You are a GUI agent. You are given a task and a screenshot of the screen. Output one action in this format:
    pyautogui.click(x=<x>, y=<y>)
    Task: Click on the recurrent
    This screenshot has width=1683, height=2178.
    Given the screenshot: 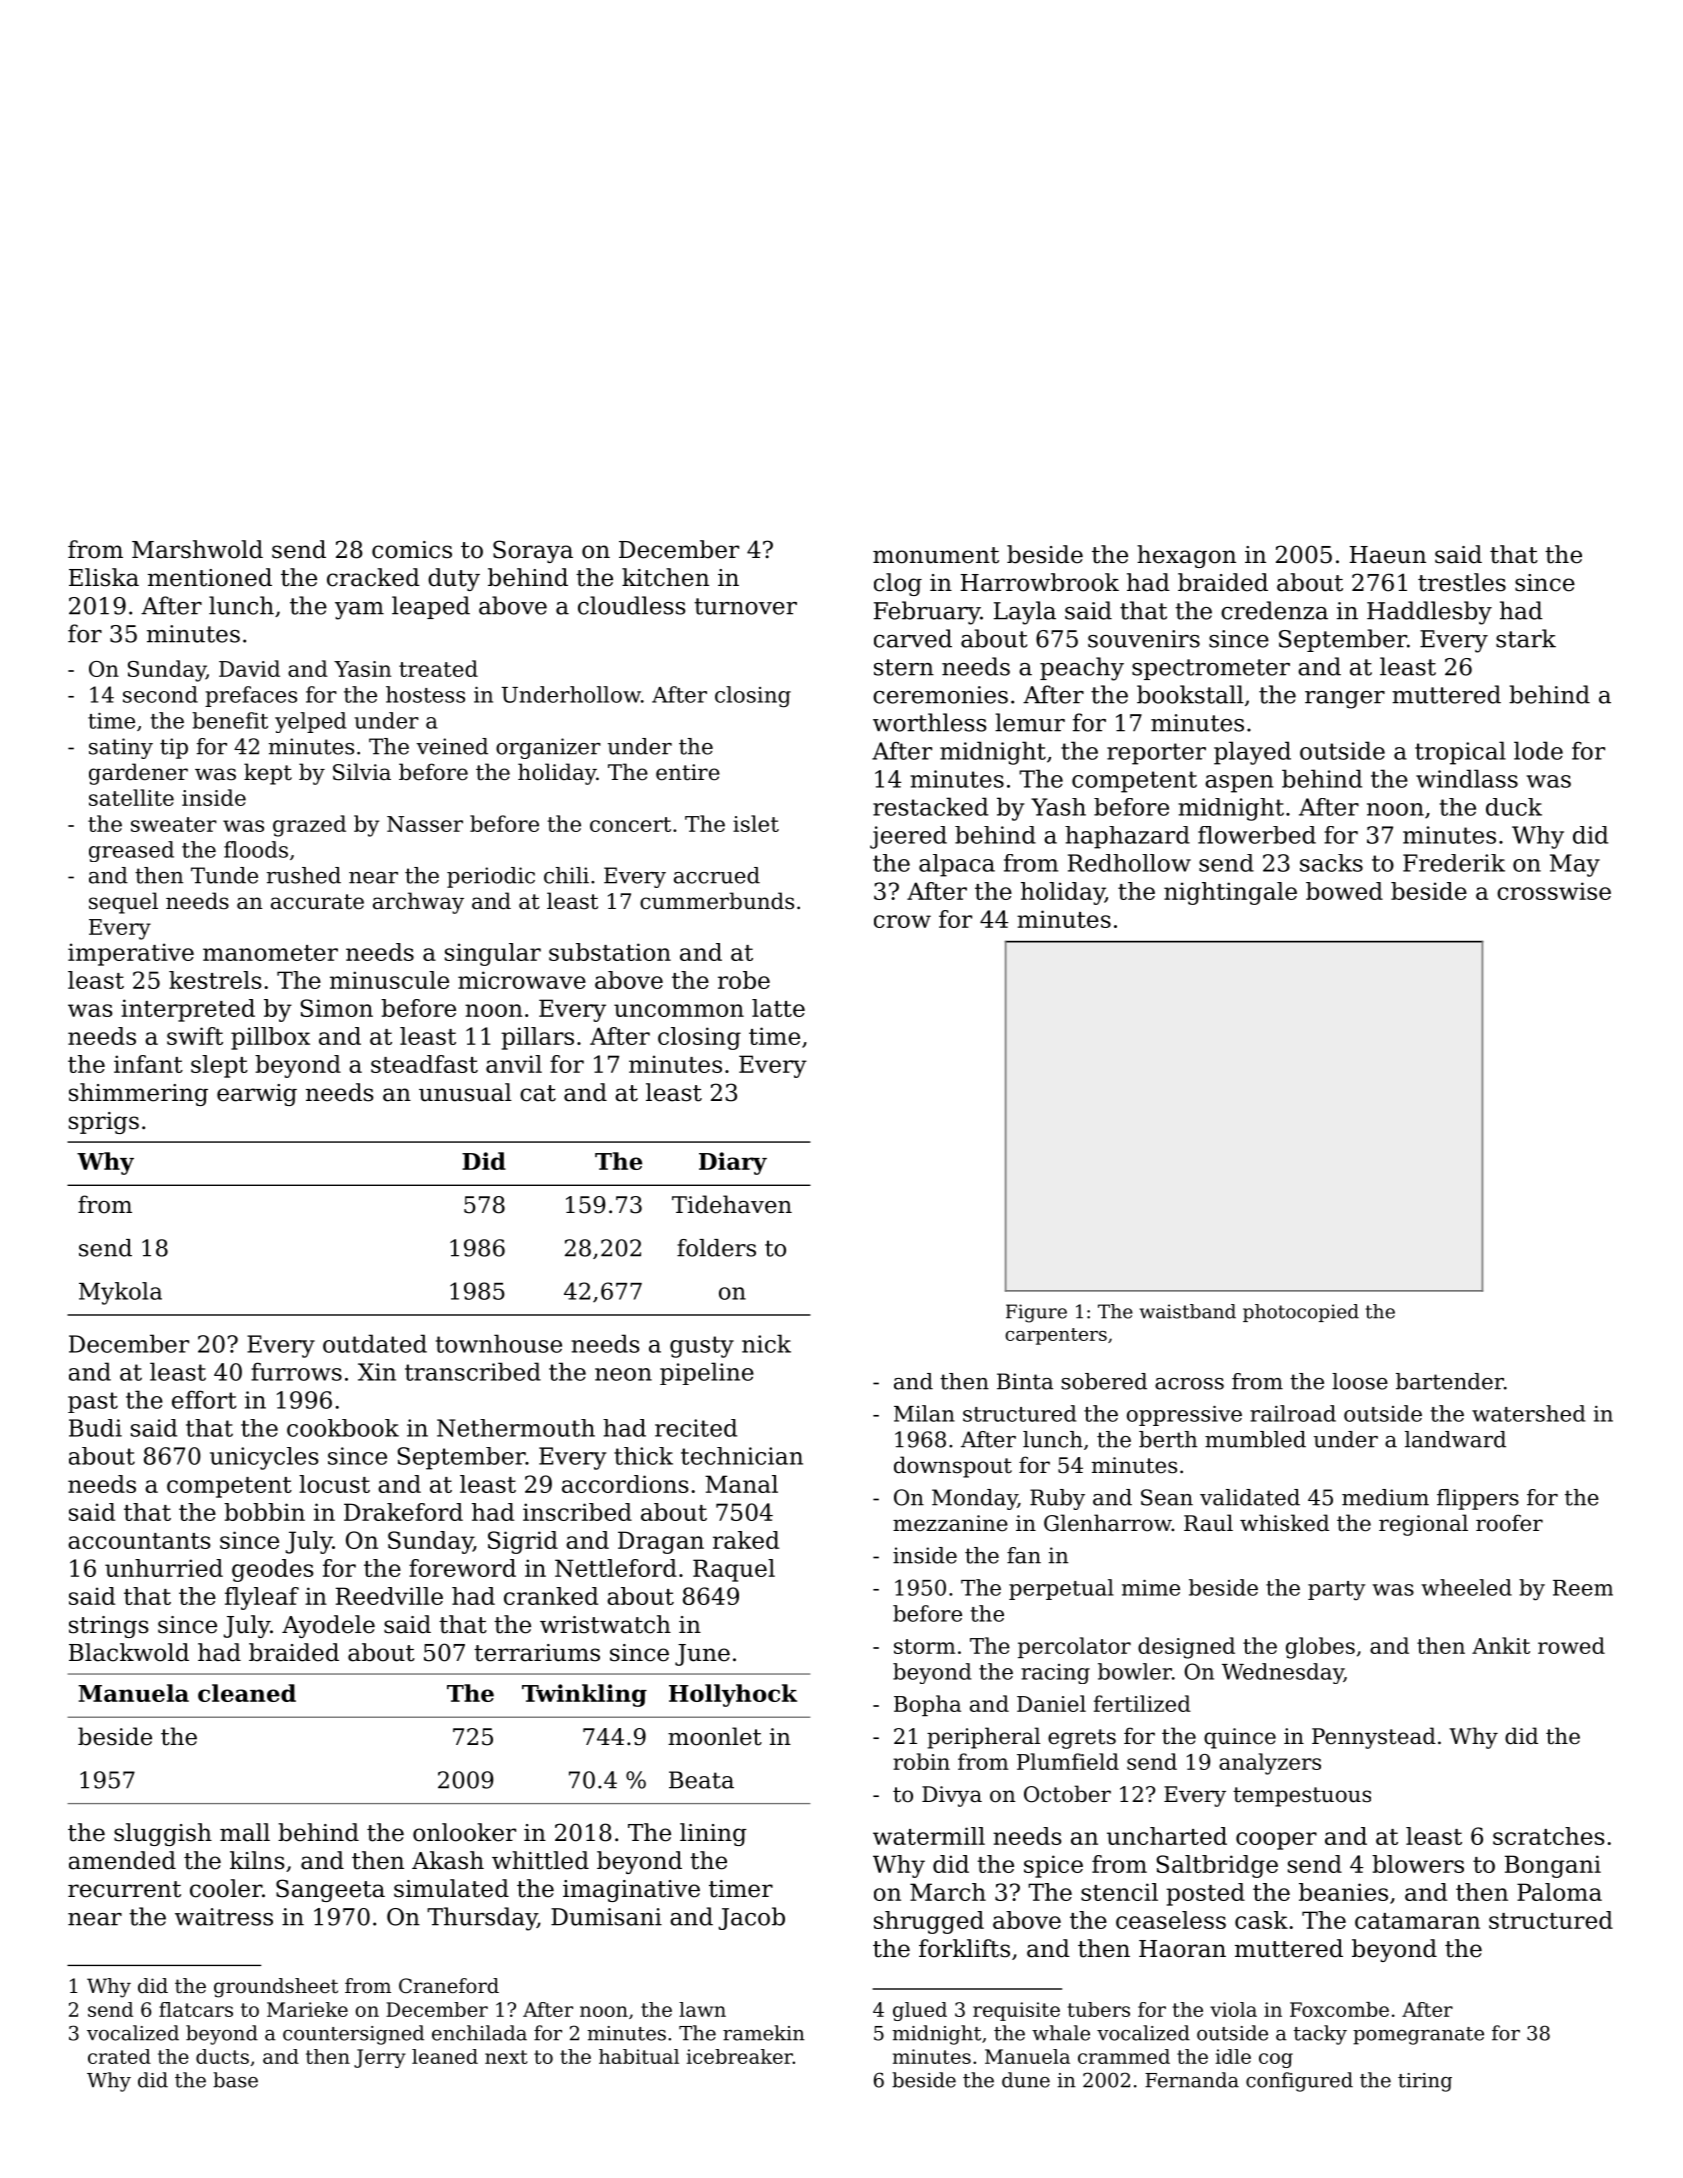 What is the action you would take?
    pyautogui.click(x=124, y=1889)
